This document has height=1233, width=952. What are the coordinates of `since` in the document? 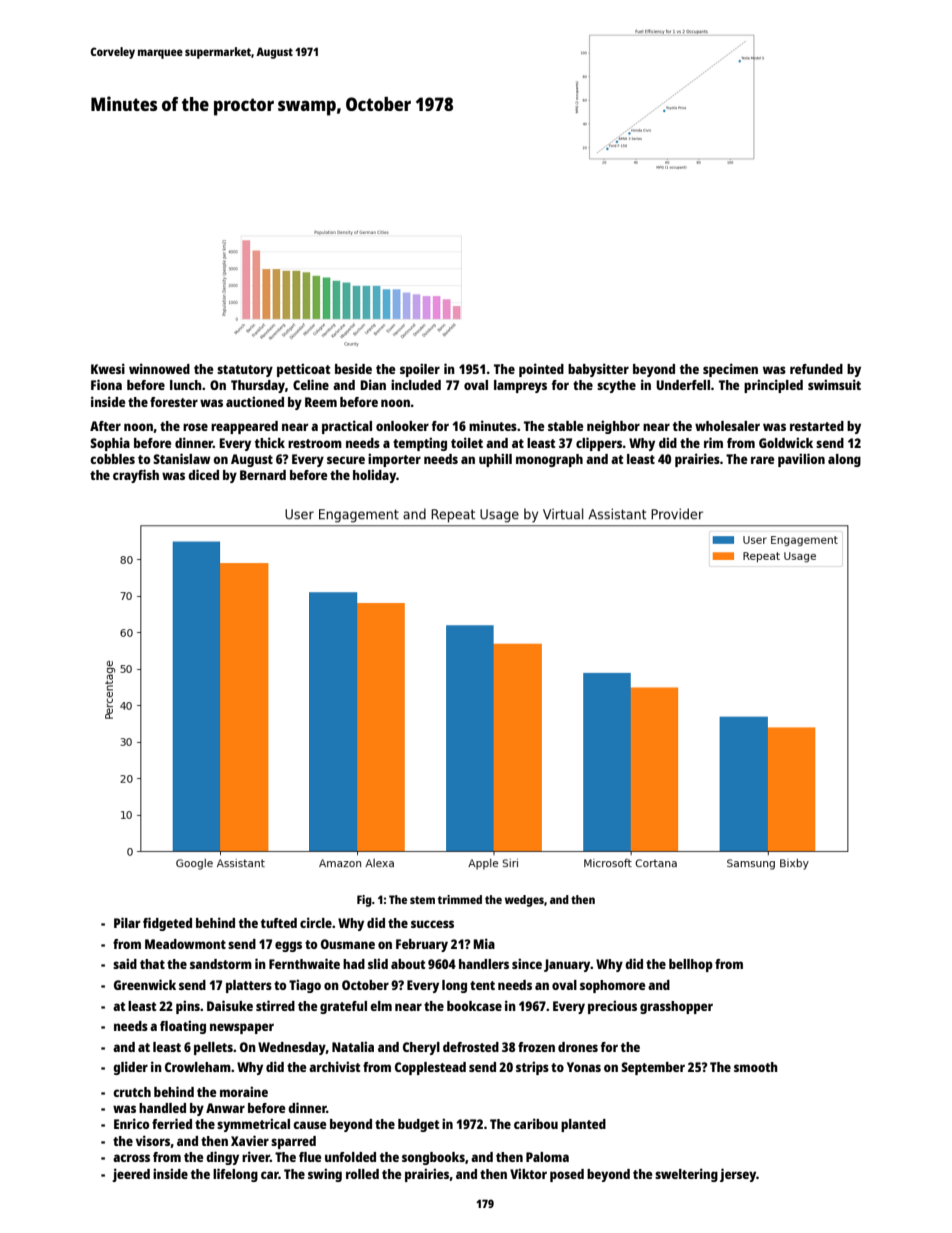 It's located at (527, 963).
